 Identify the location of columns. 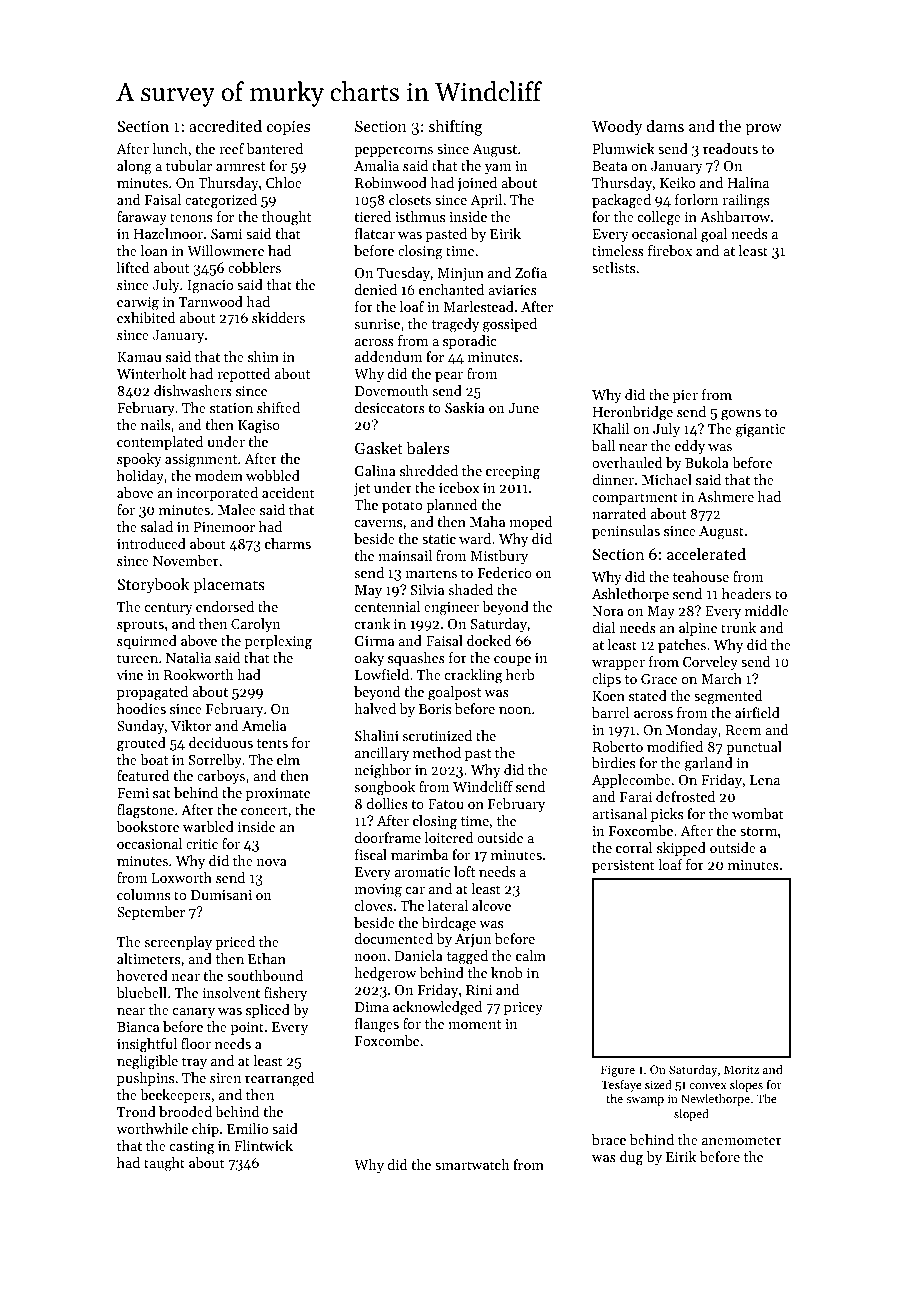
(143, 894).
